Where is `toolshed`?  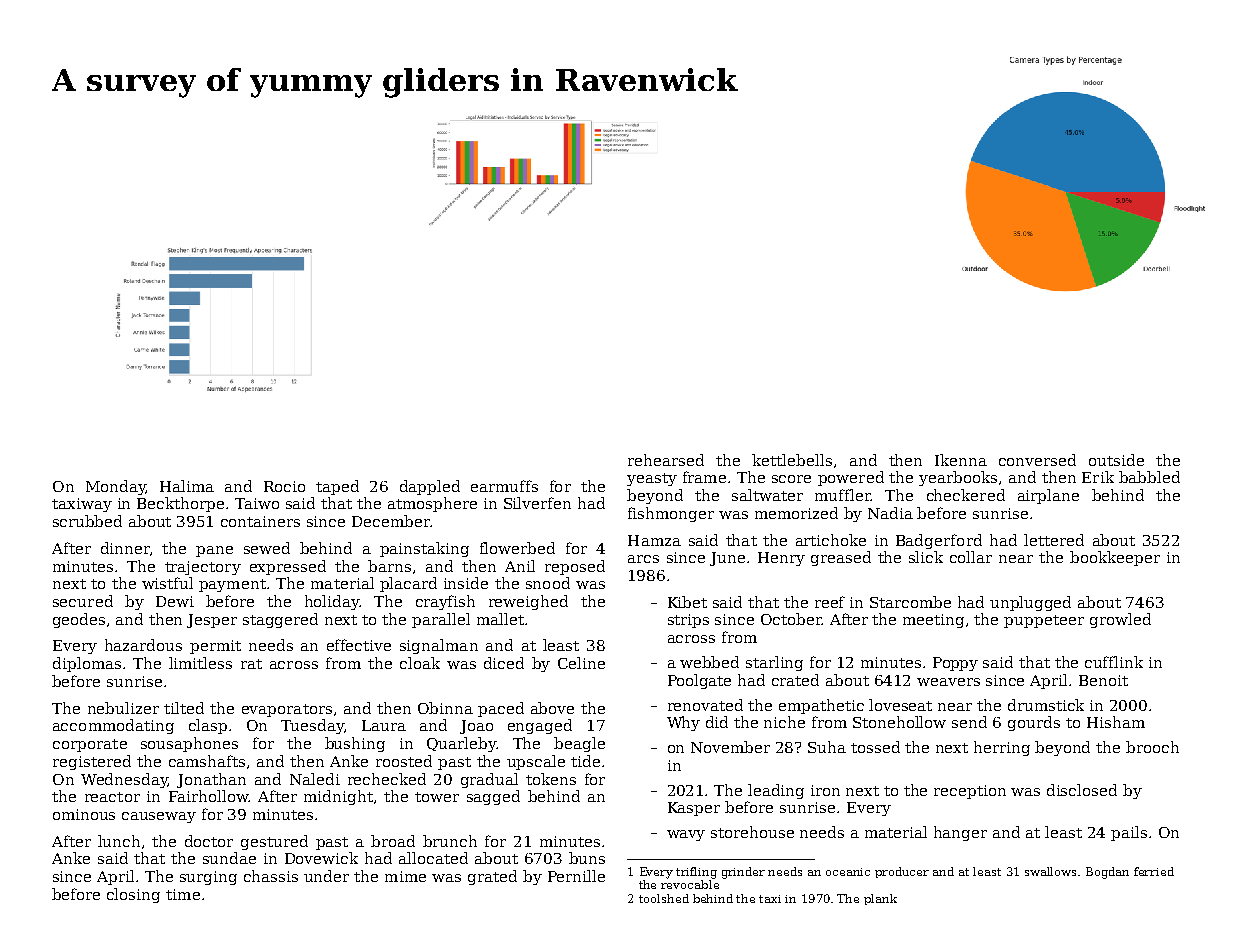
toolshed is located at coordinates (664, 898).
